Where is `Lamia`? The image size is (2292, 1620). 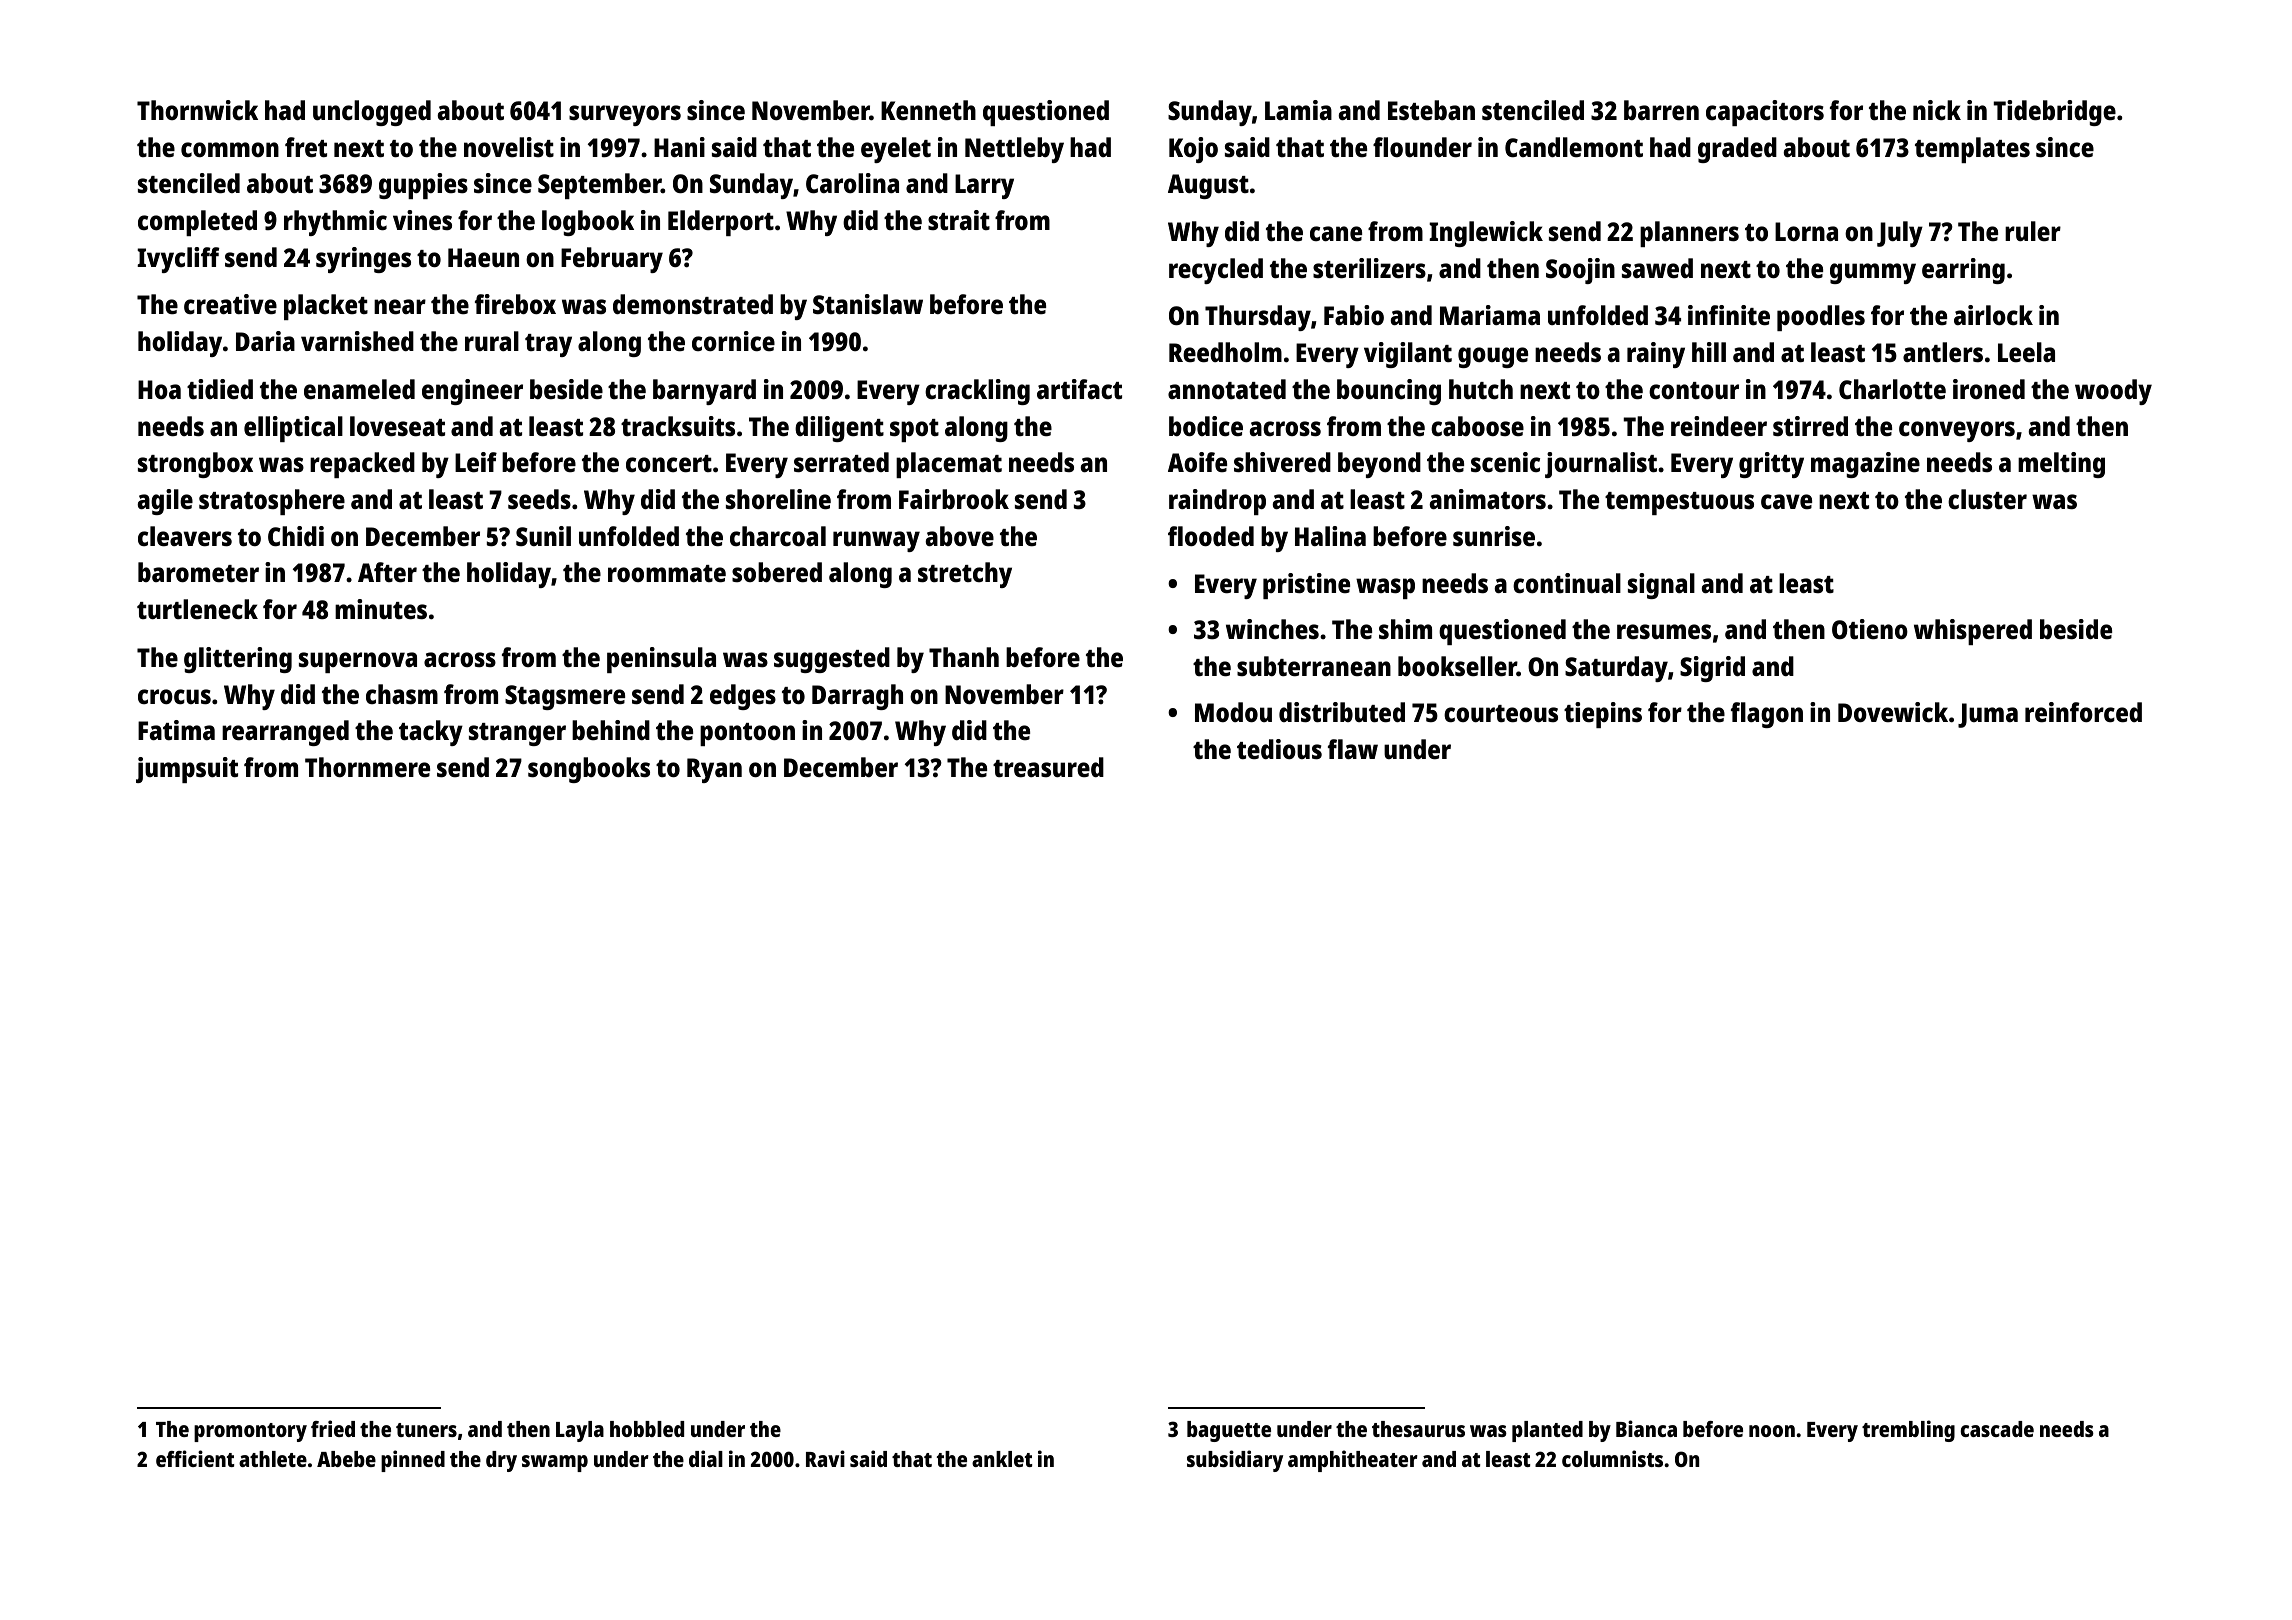 Lamia is located at coordinates (1298, 110).
